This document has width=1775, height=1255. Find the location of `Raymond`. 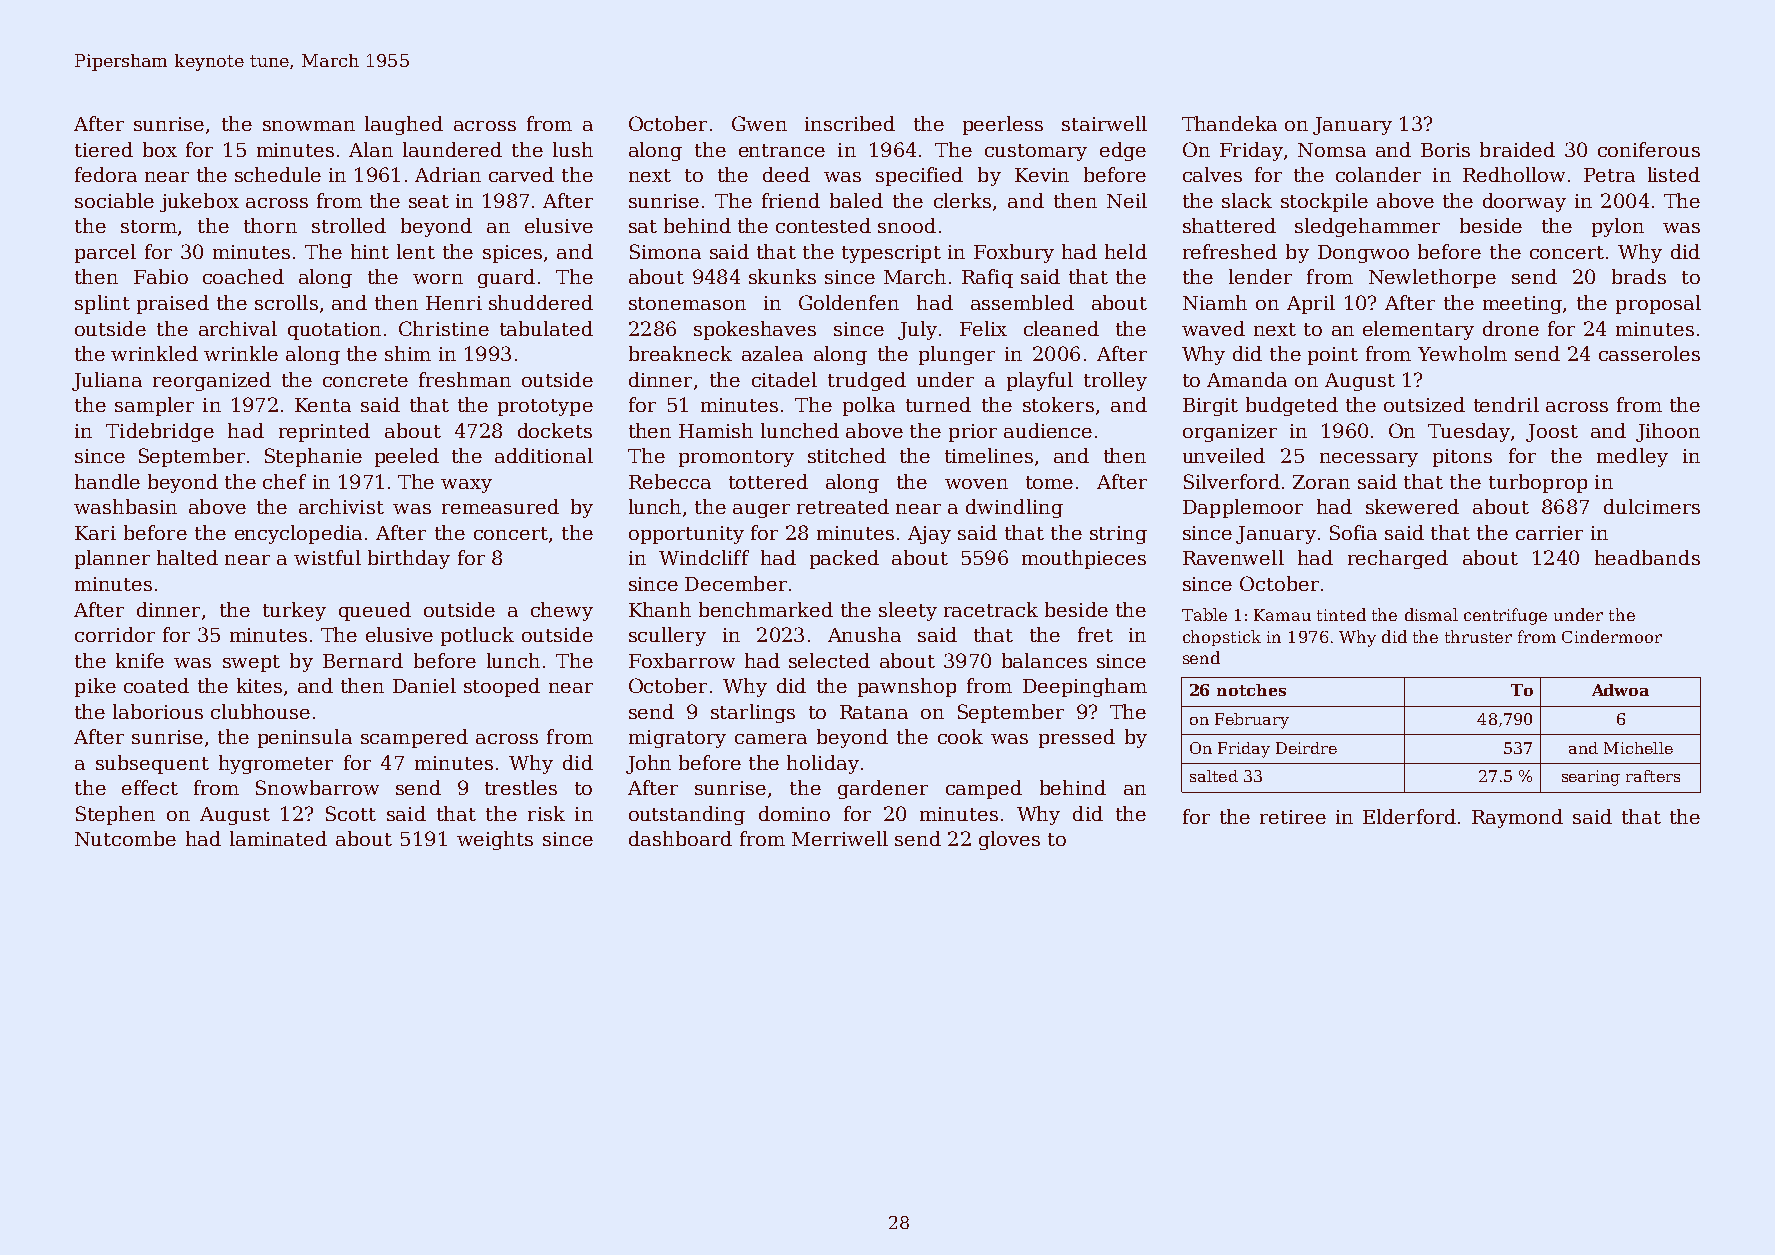

Raymond is located at coordinates (1517, 818).
